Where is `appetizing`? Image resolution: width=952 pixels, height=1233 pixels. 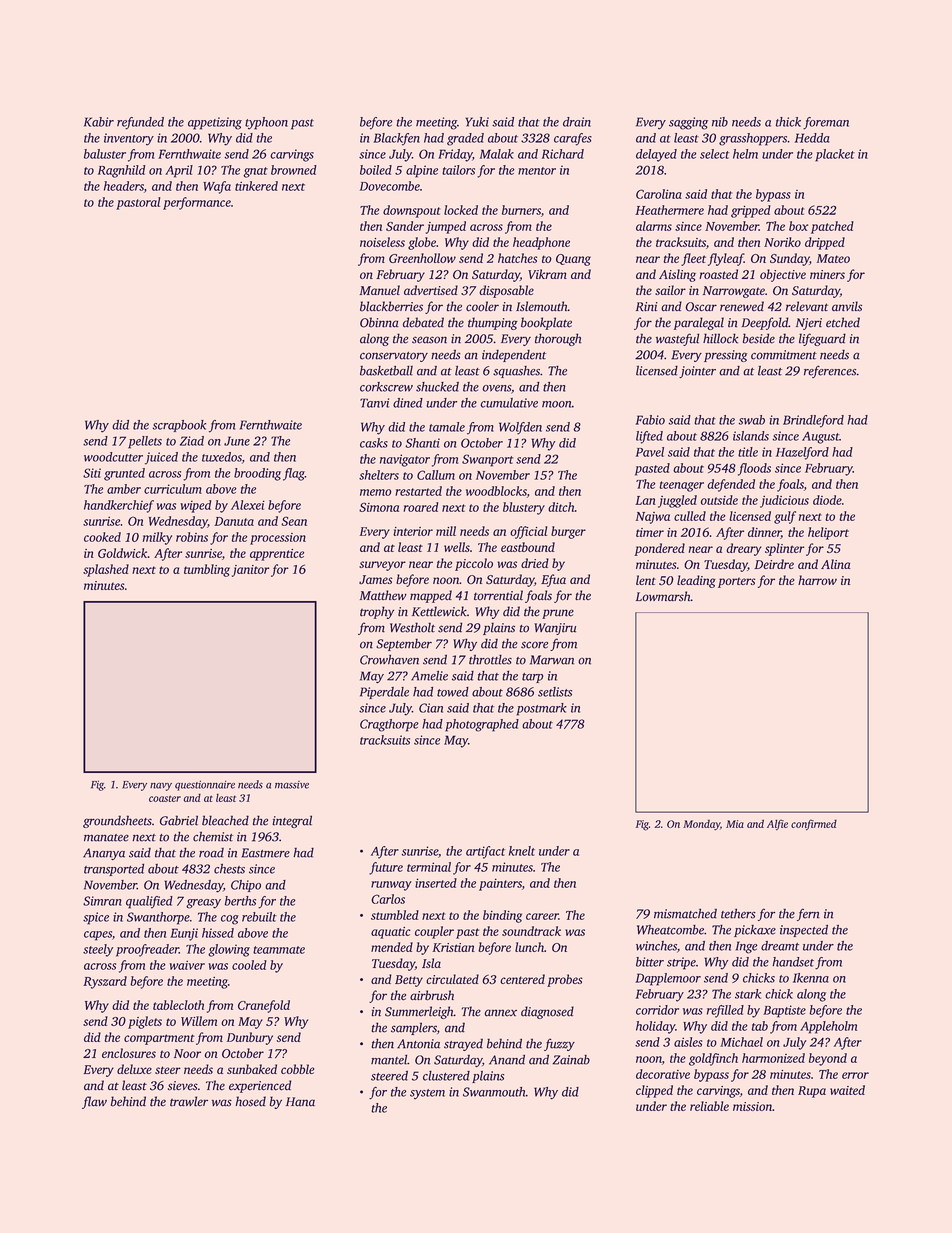 appetizing is located at coordinates (215, 123).
